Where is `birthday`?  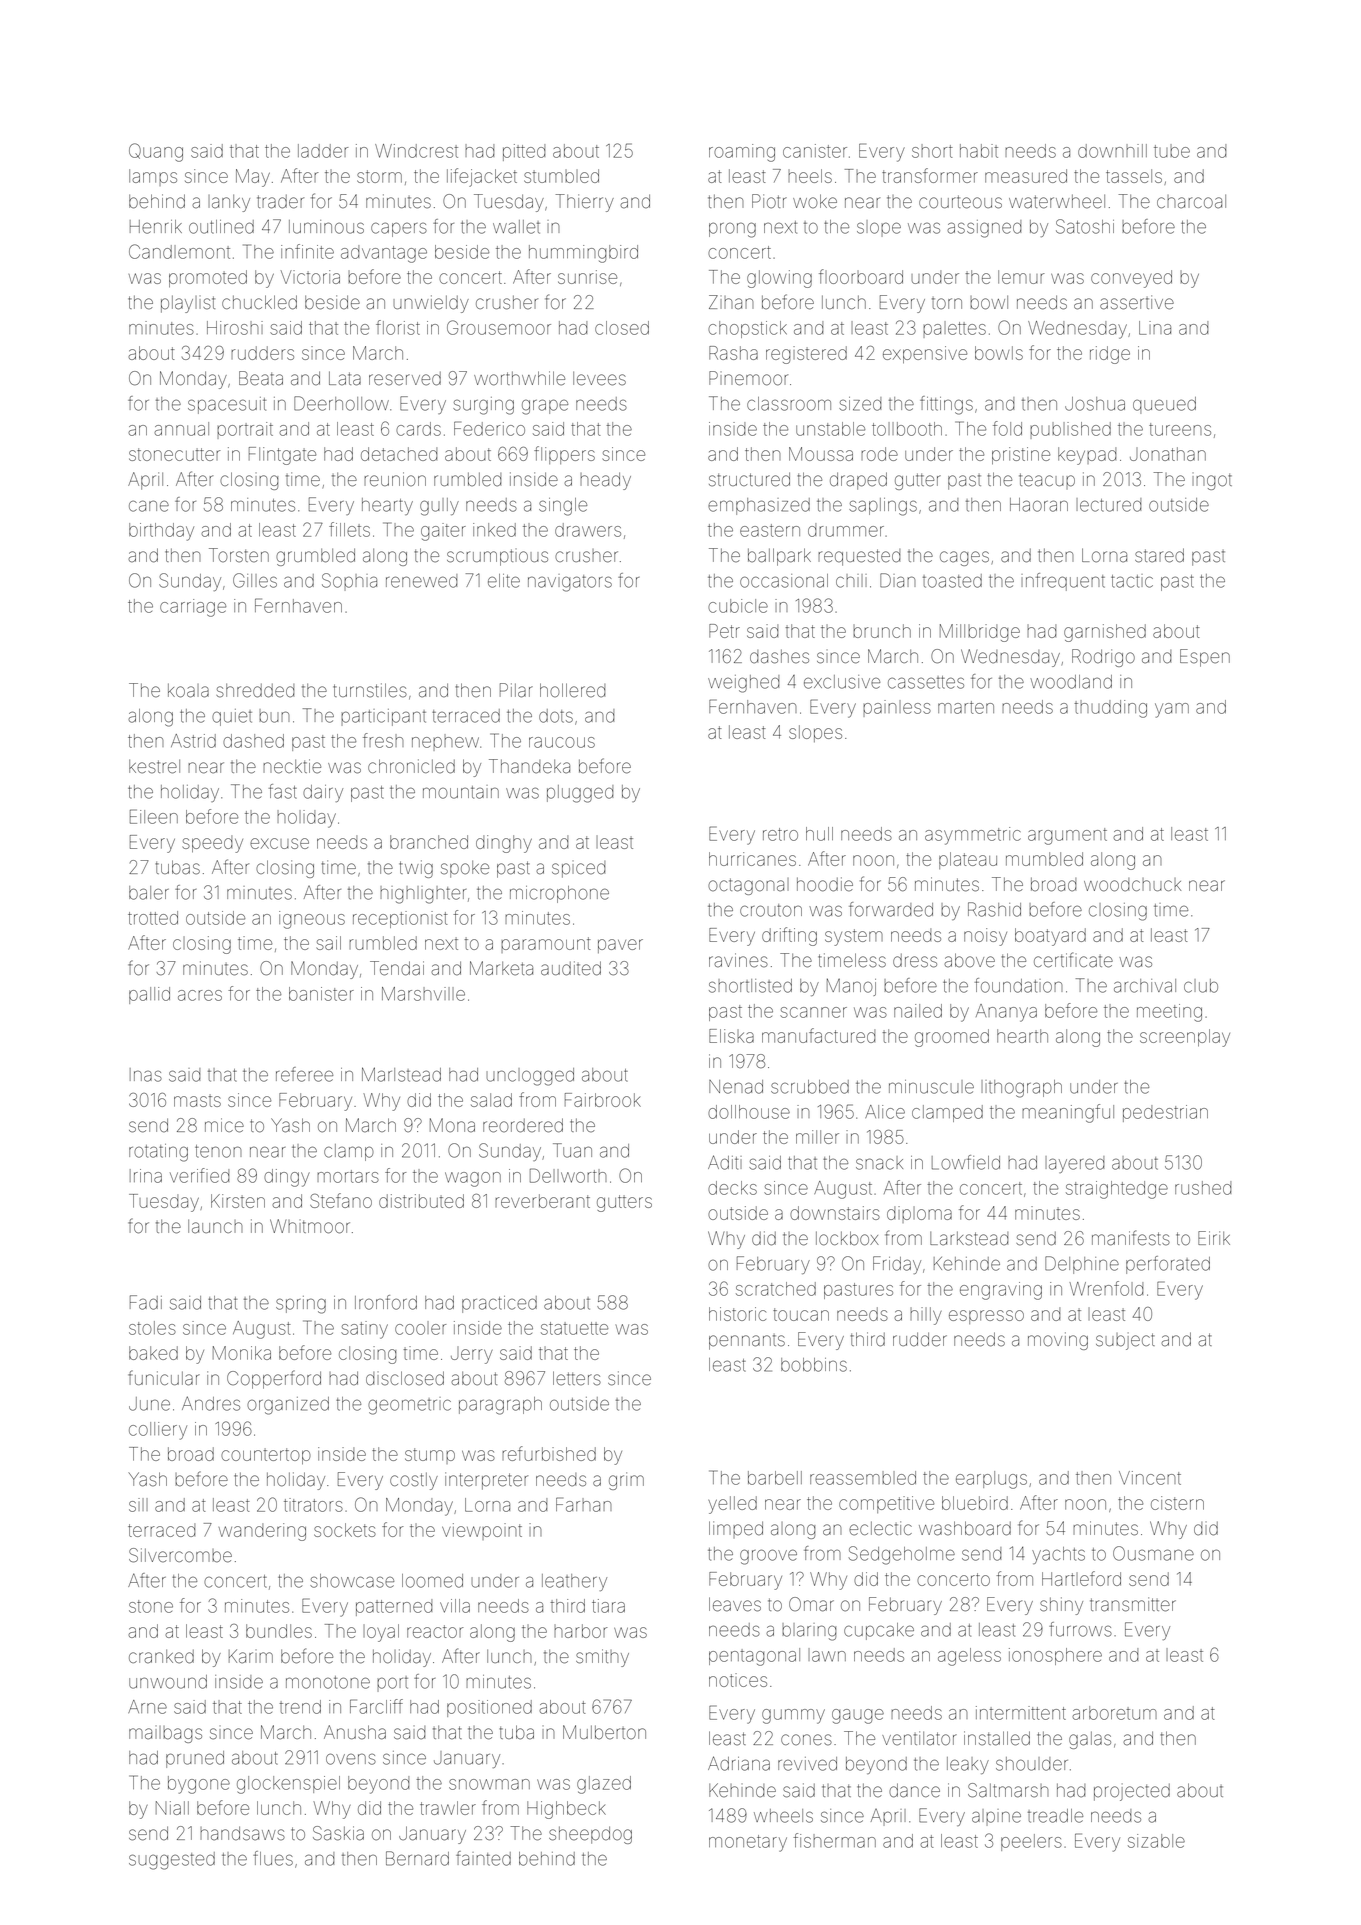
birthday is located at coordinates (161, 532).
